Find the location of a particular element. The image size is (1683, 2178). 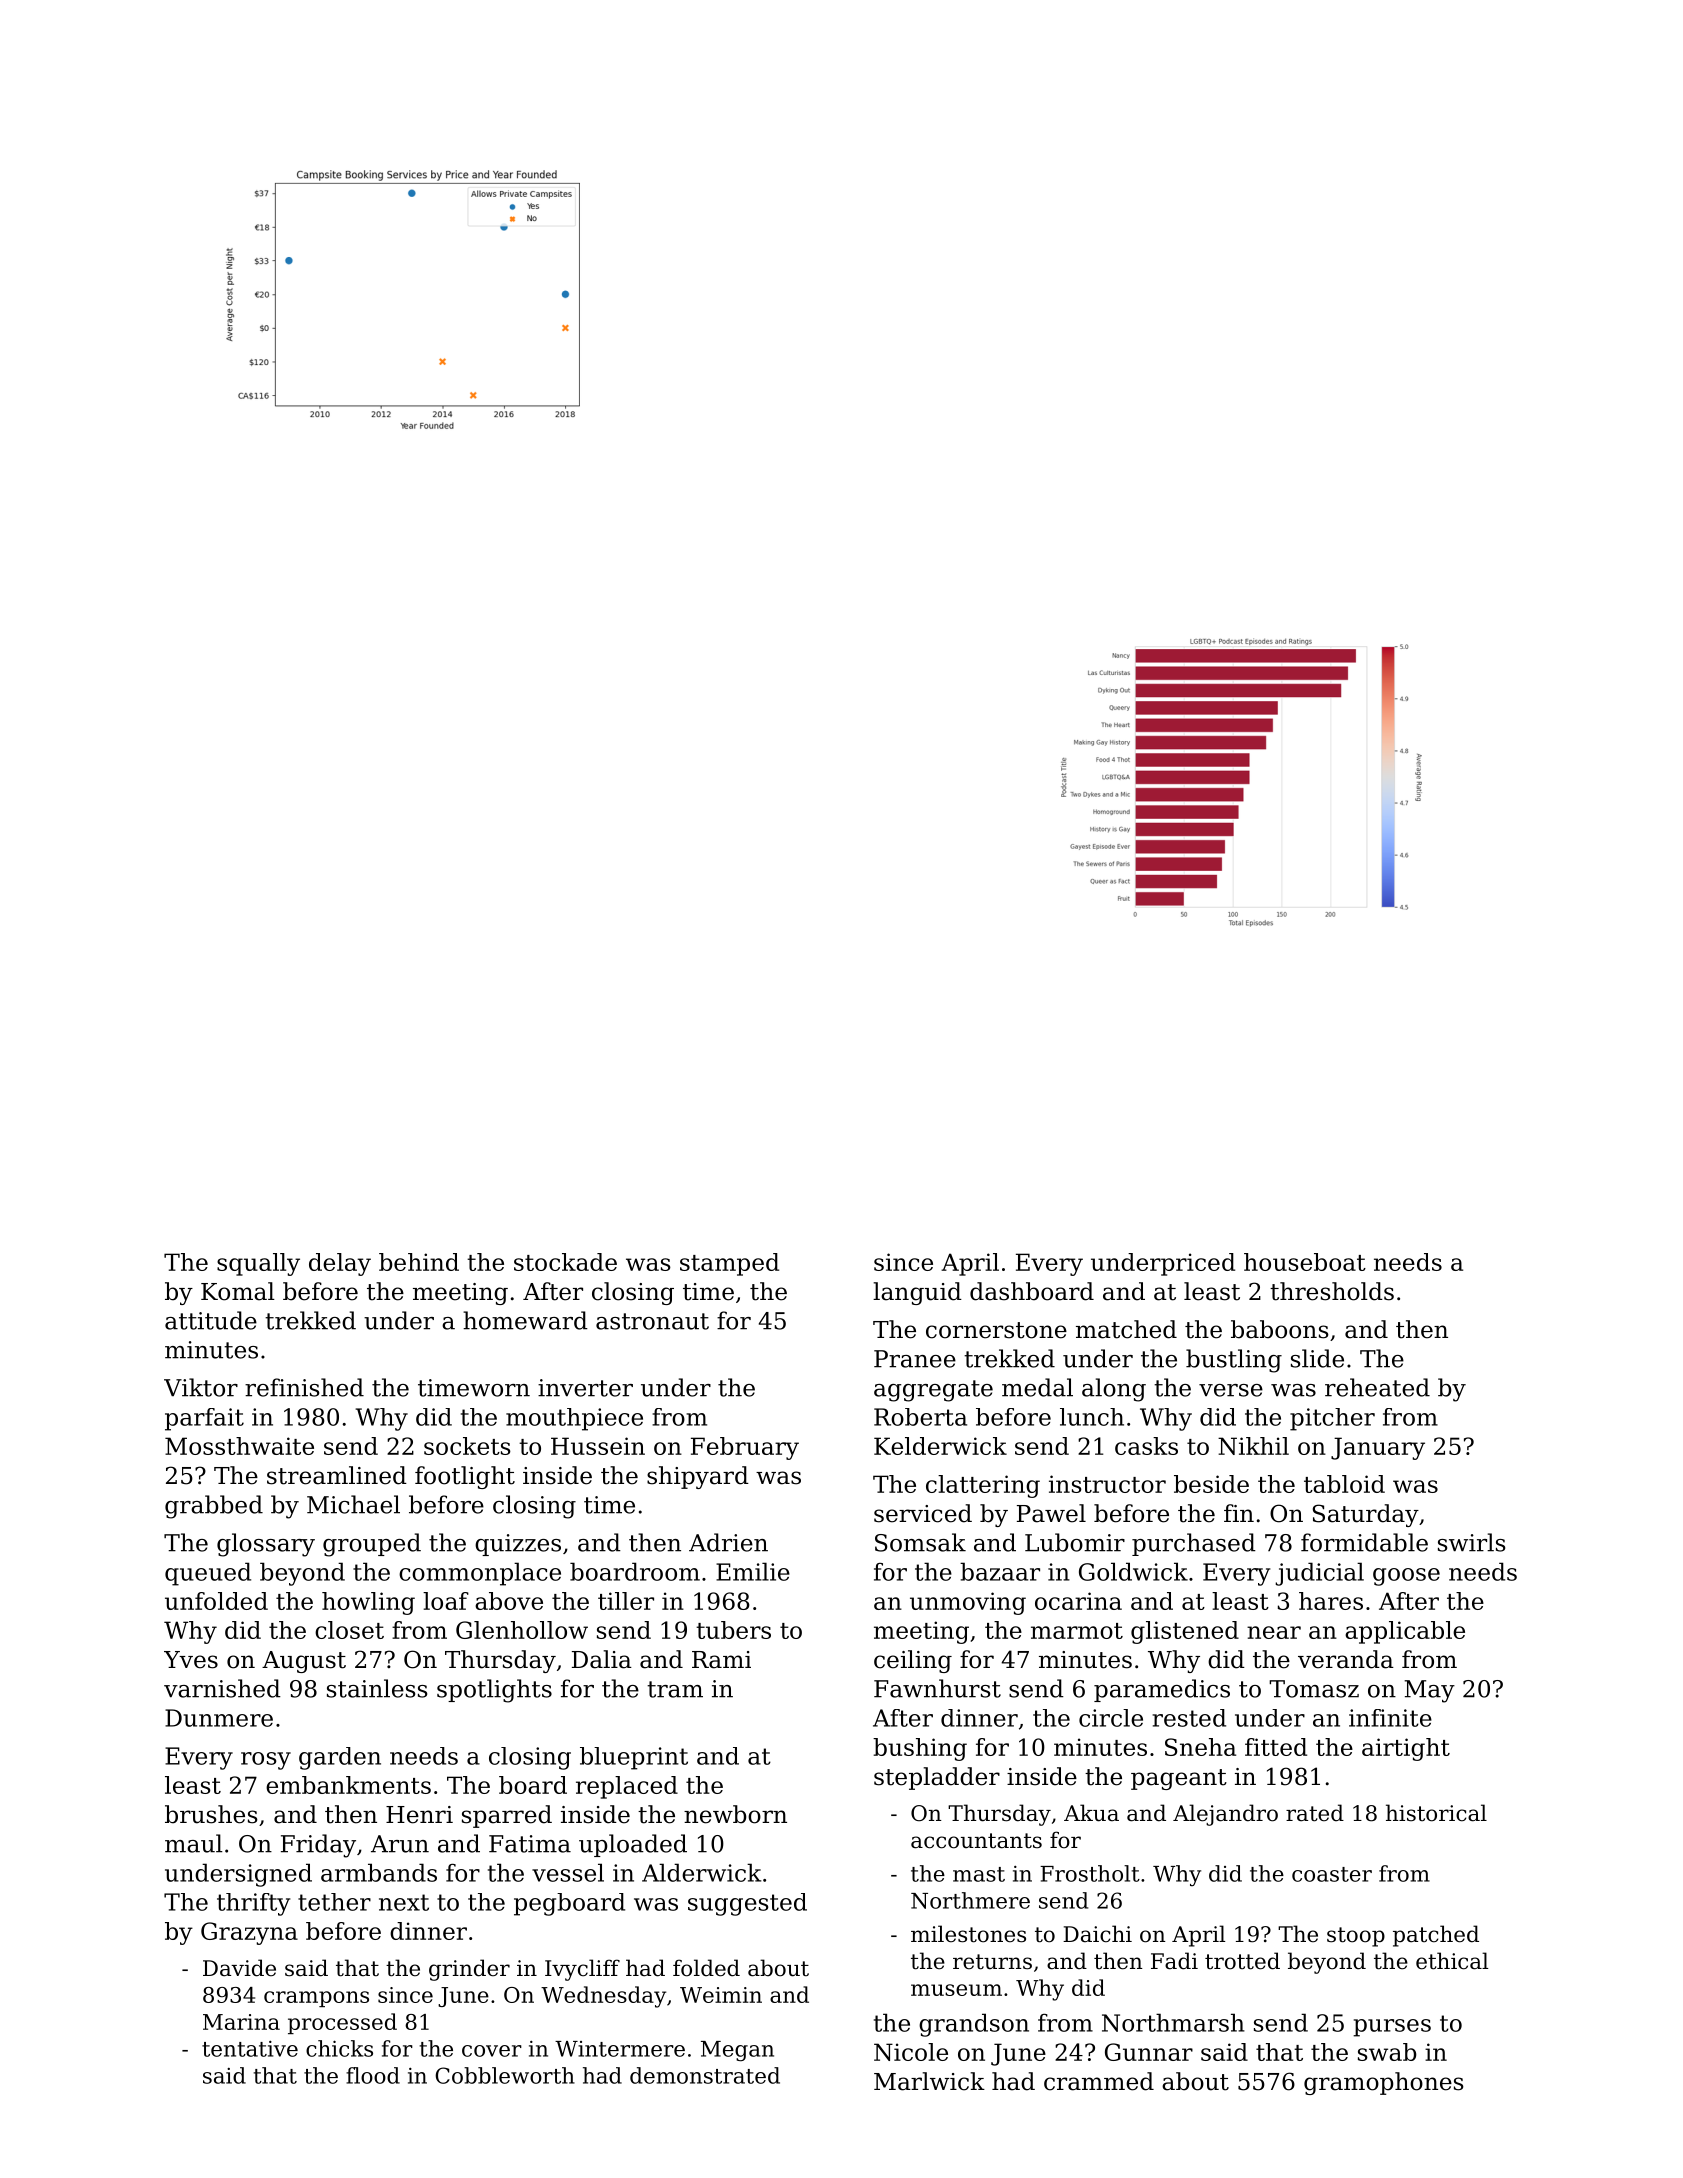

crammed is located at coordinates (1099, 2081).
